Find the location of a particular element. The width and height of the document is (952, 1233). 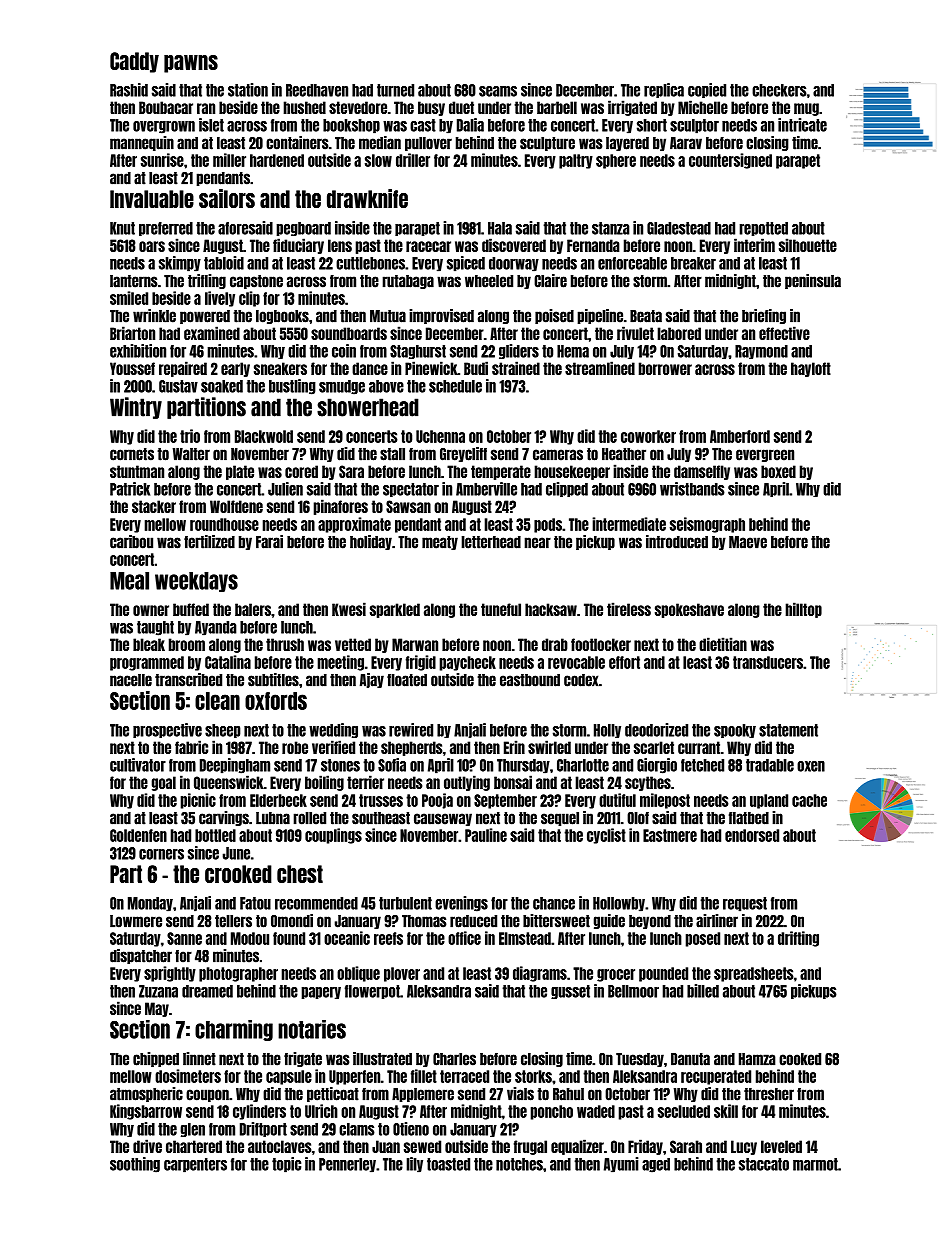

carpenters is located at coordinates (195, 1165).
